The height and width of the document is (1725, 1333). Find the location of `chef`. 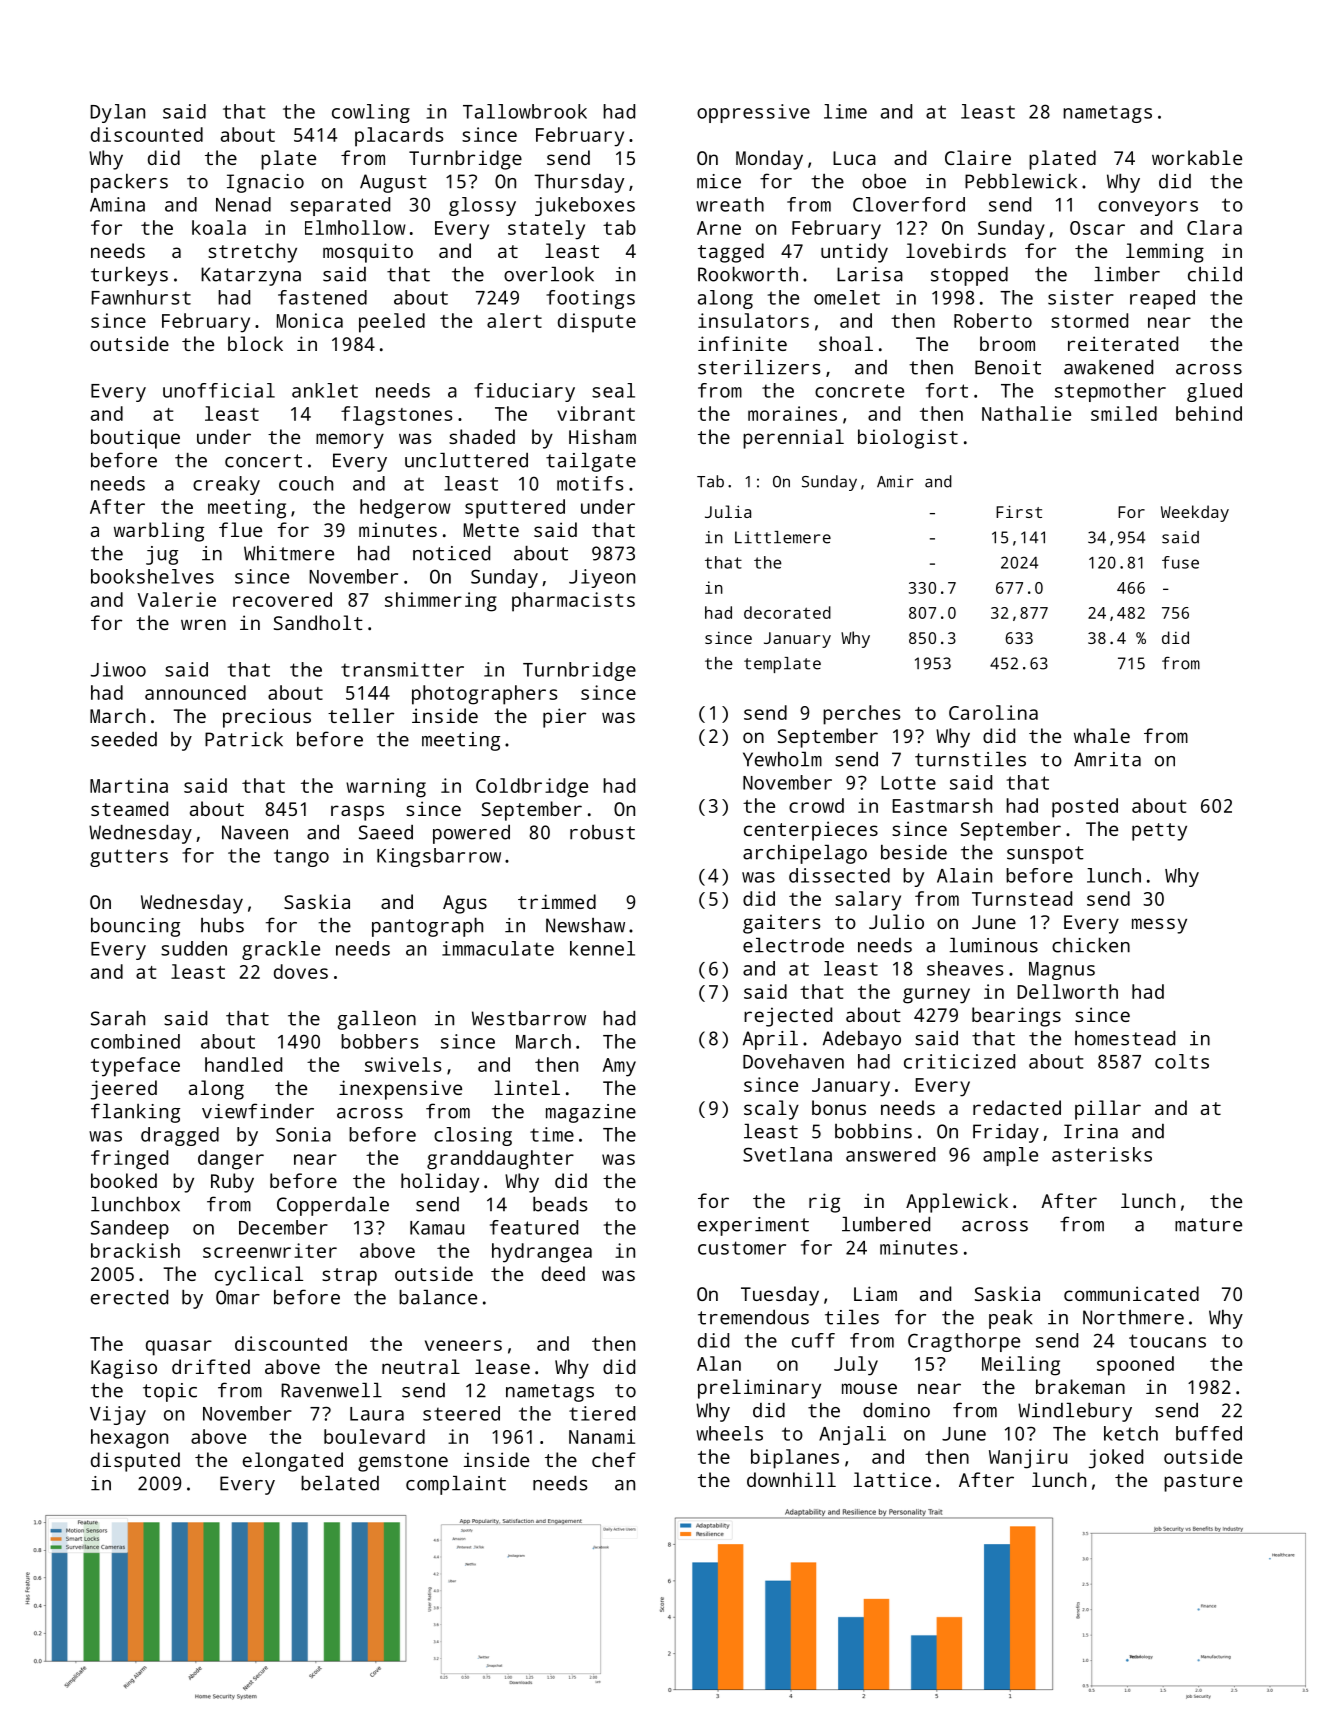

chef is located at coordinates (614, 1459).
